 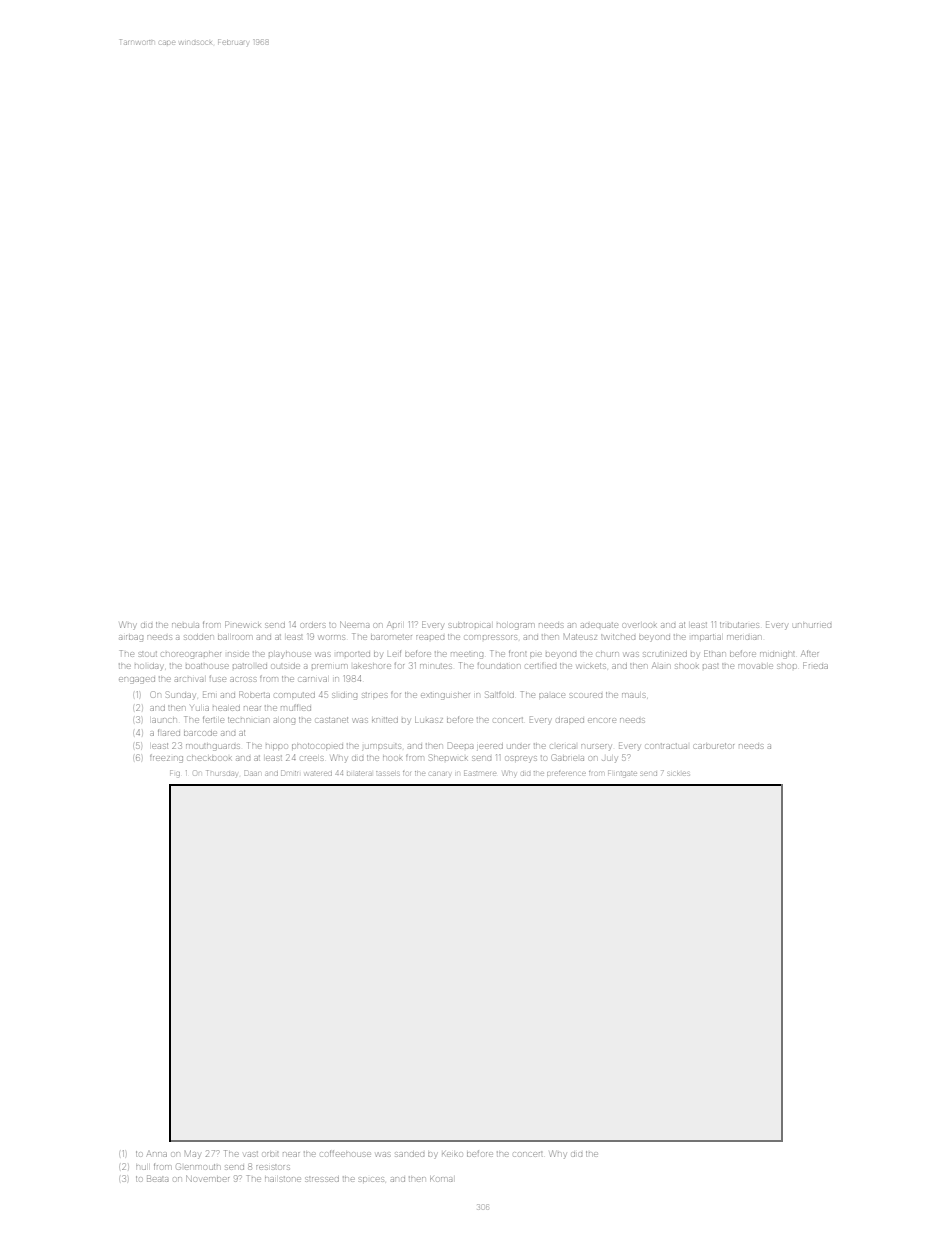 I want to click on sanded, so click(x=409, y=1154).
